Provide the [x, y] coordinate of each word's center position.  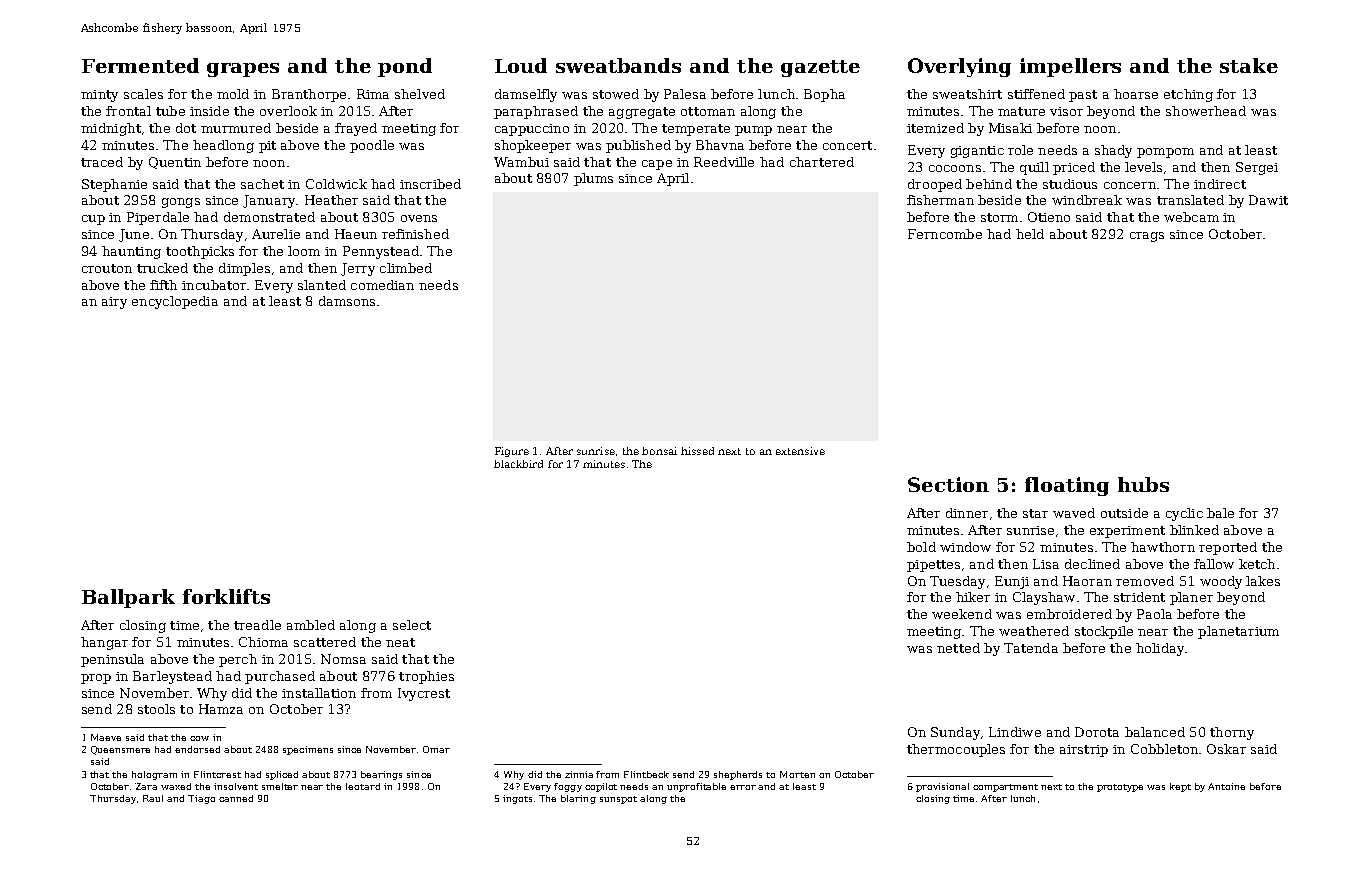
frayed [356, 129]
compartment [1005, 788]
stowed [616, 94]
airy [114, 303]
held [1030, 234]
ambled [311, 625]
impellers [1070, 67]
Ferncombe [945, 234]
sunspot [618, 800]
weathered [1034, 631]
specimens [308, 750]
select [412, 625]
